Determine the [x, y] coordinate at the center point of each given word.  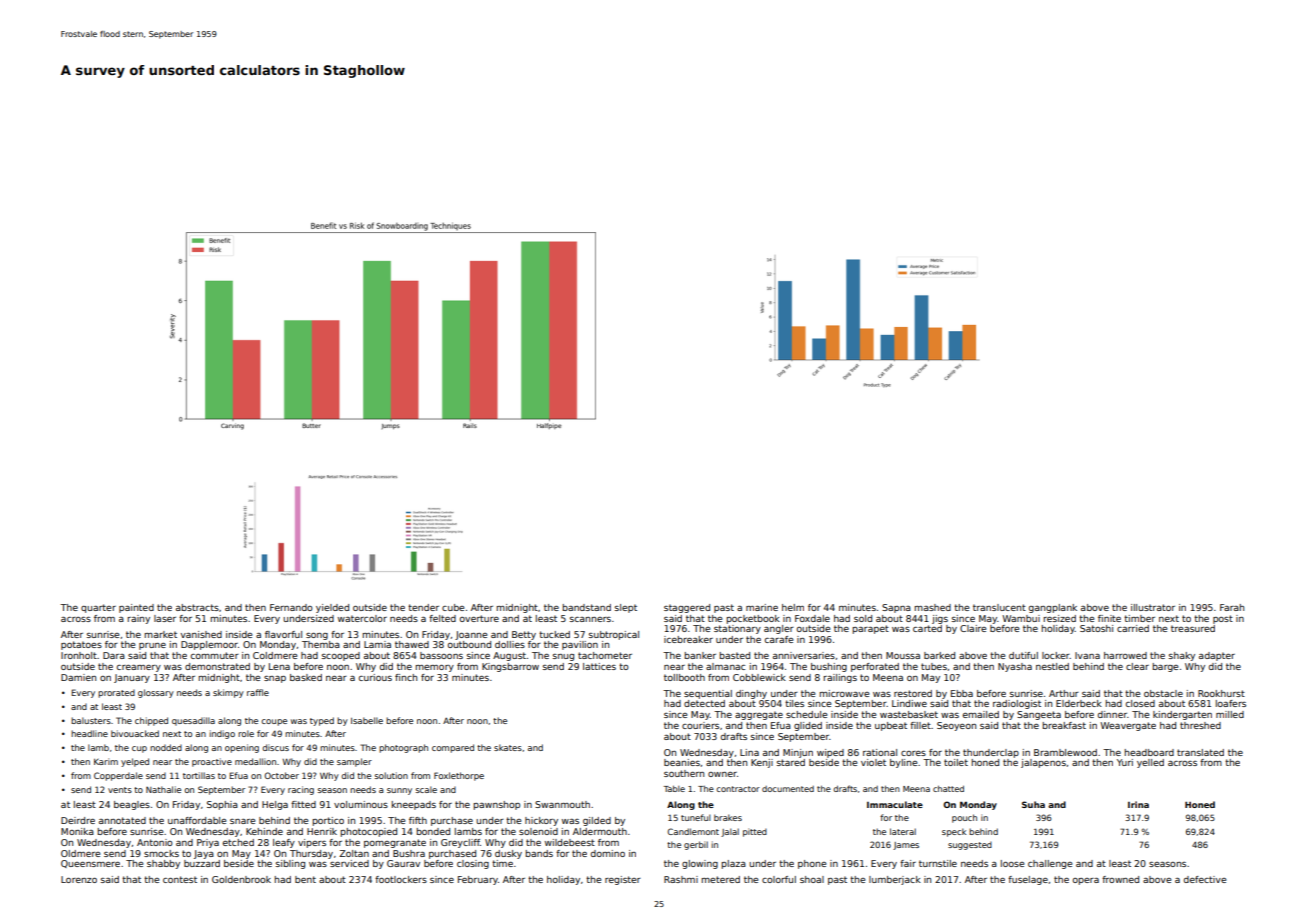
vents [120, 790]
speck [954, 832]
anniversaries [804, 655]
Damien [78, 677]
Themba [321, 644]
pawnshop [497, 805]
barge [1165, 667]
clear [1137, 666]
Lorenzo [79, 879]
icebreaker [688, 639]
